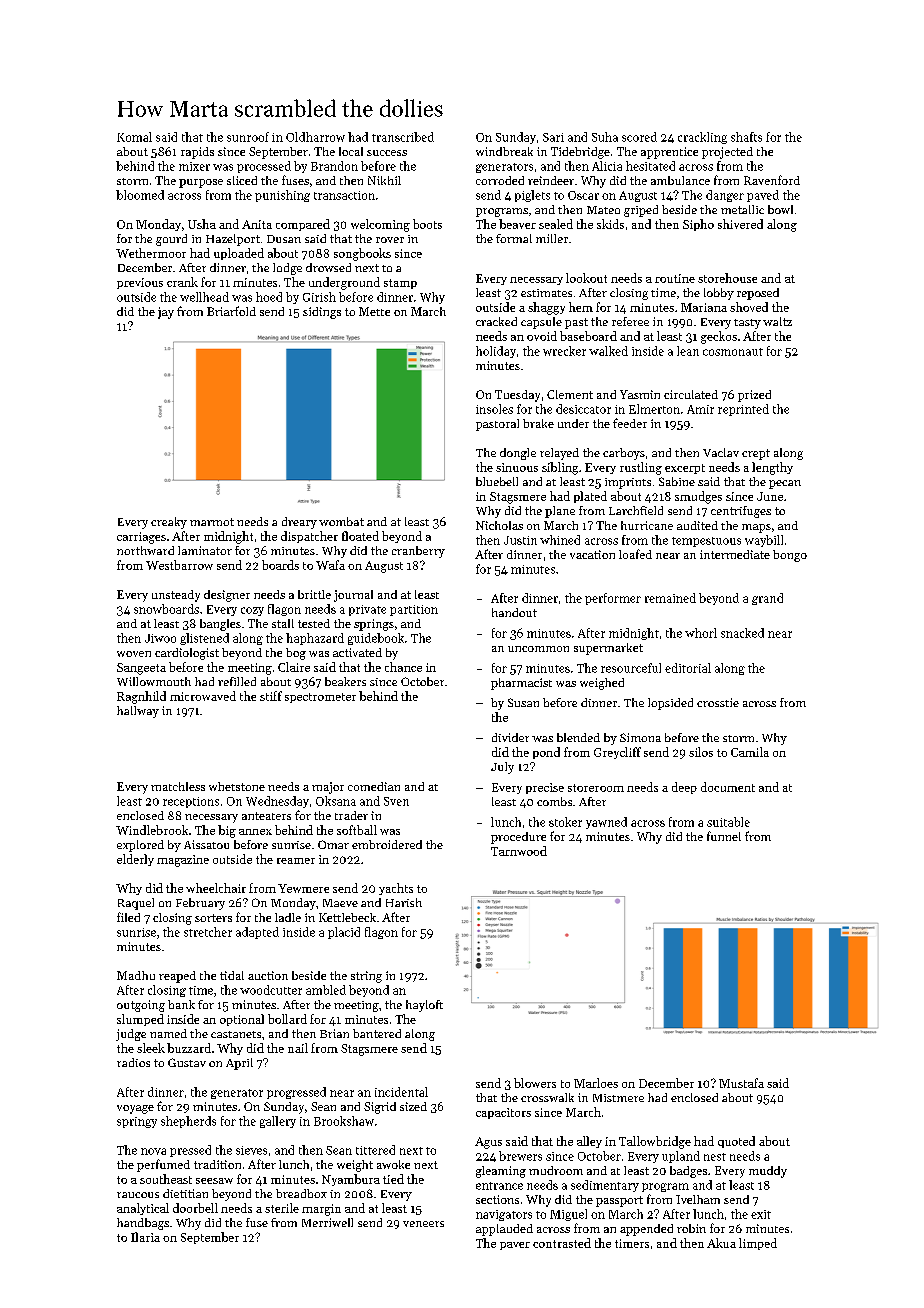 This screenshot has height=1308, width=924. What do you see at coordinates (515, 1246) in the screenshot?
I see `paver` at bounding box center [515, 1246].
